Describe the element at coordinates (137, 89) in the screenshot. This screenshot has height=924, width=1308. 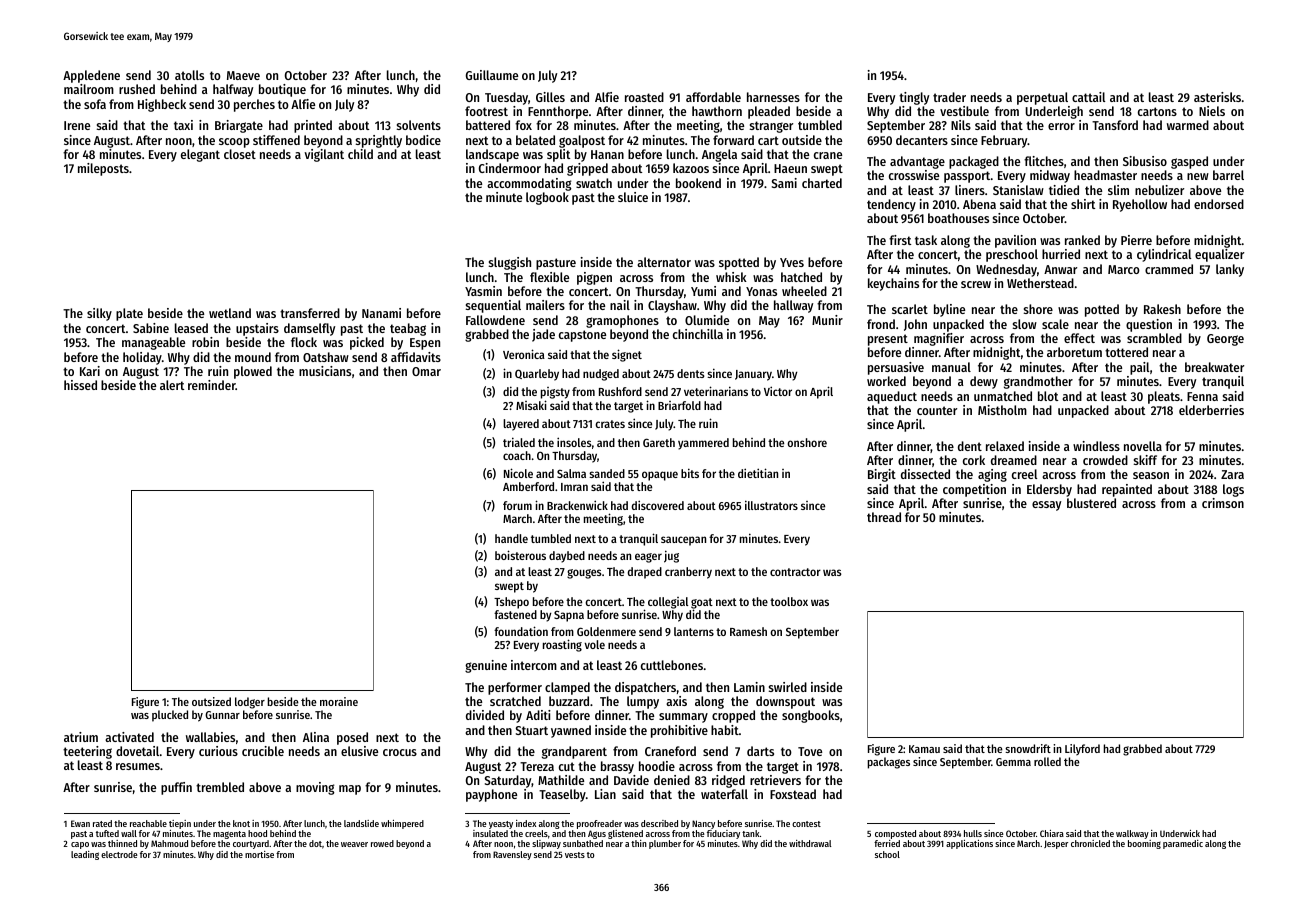
I see `rushed` at that location.
